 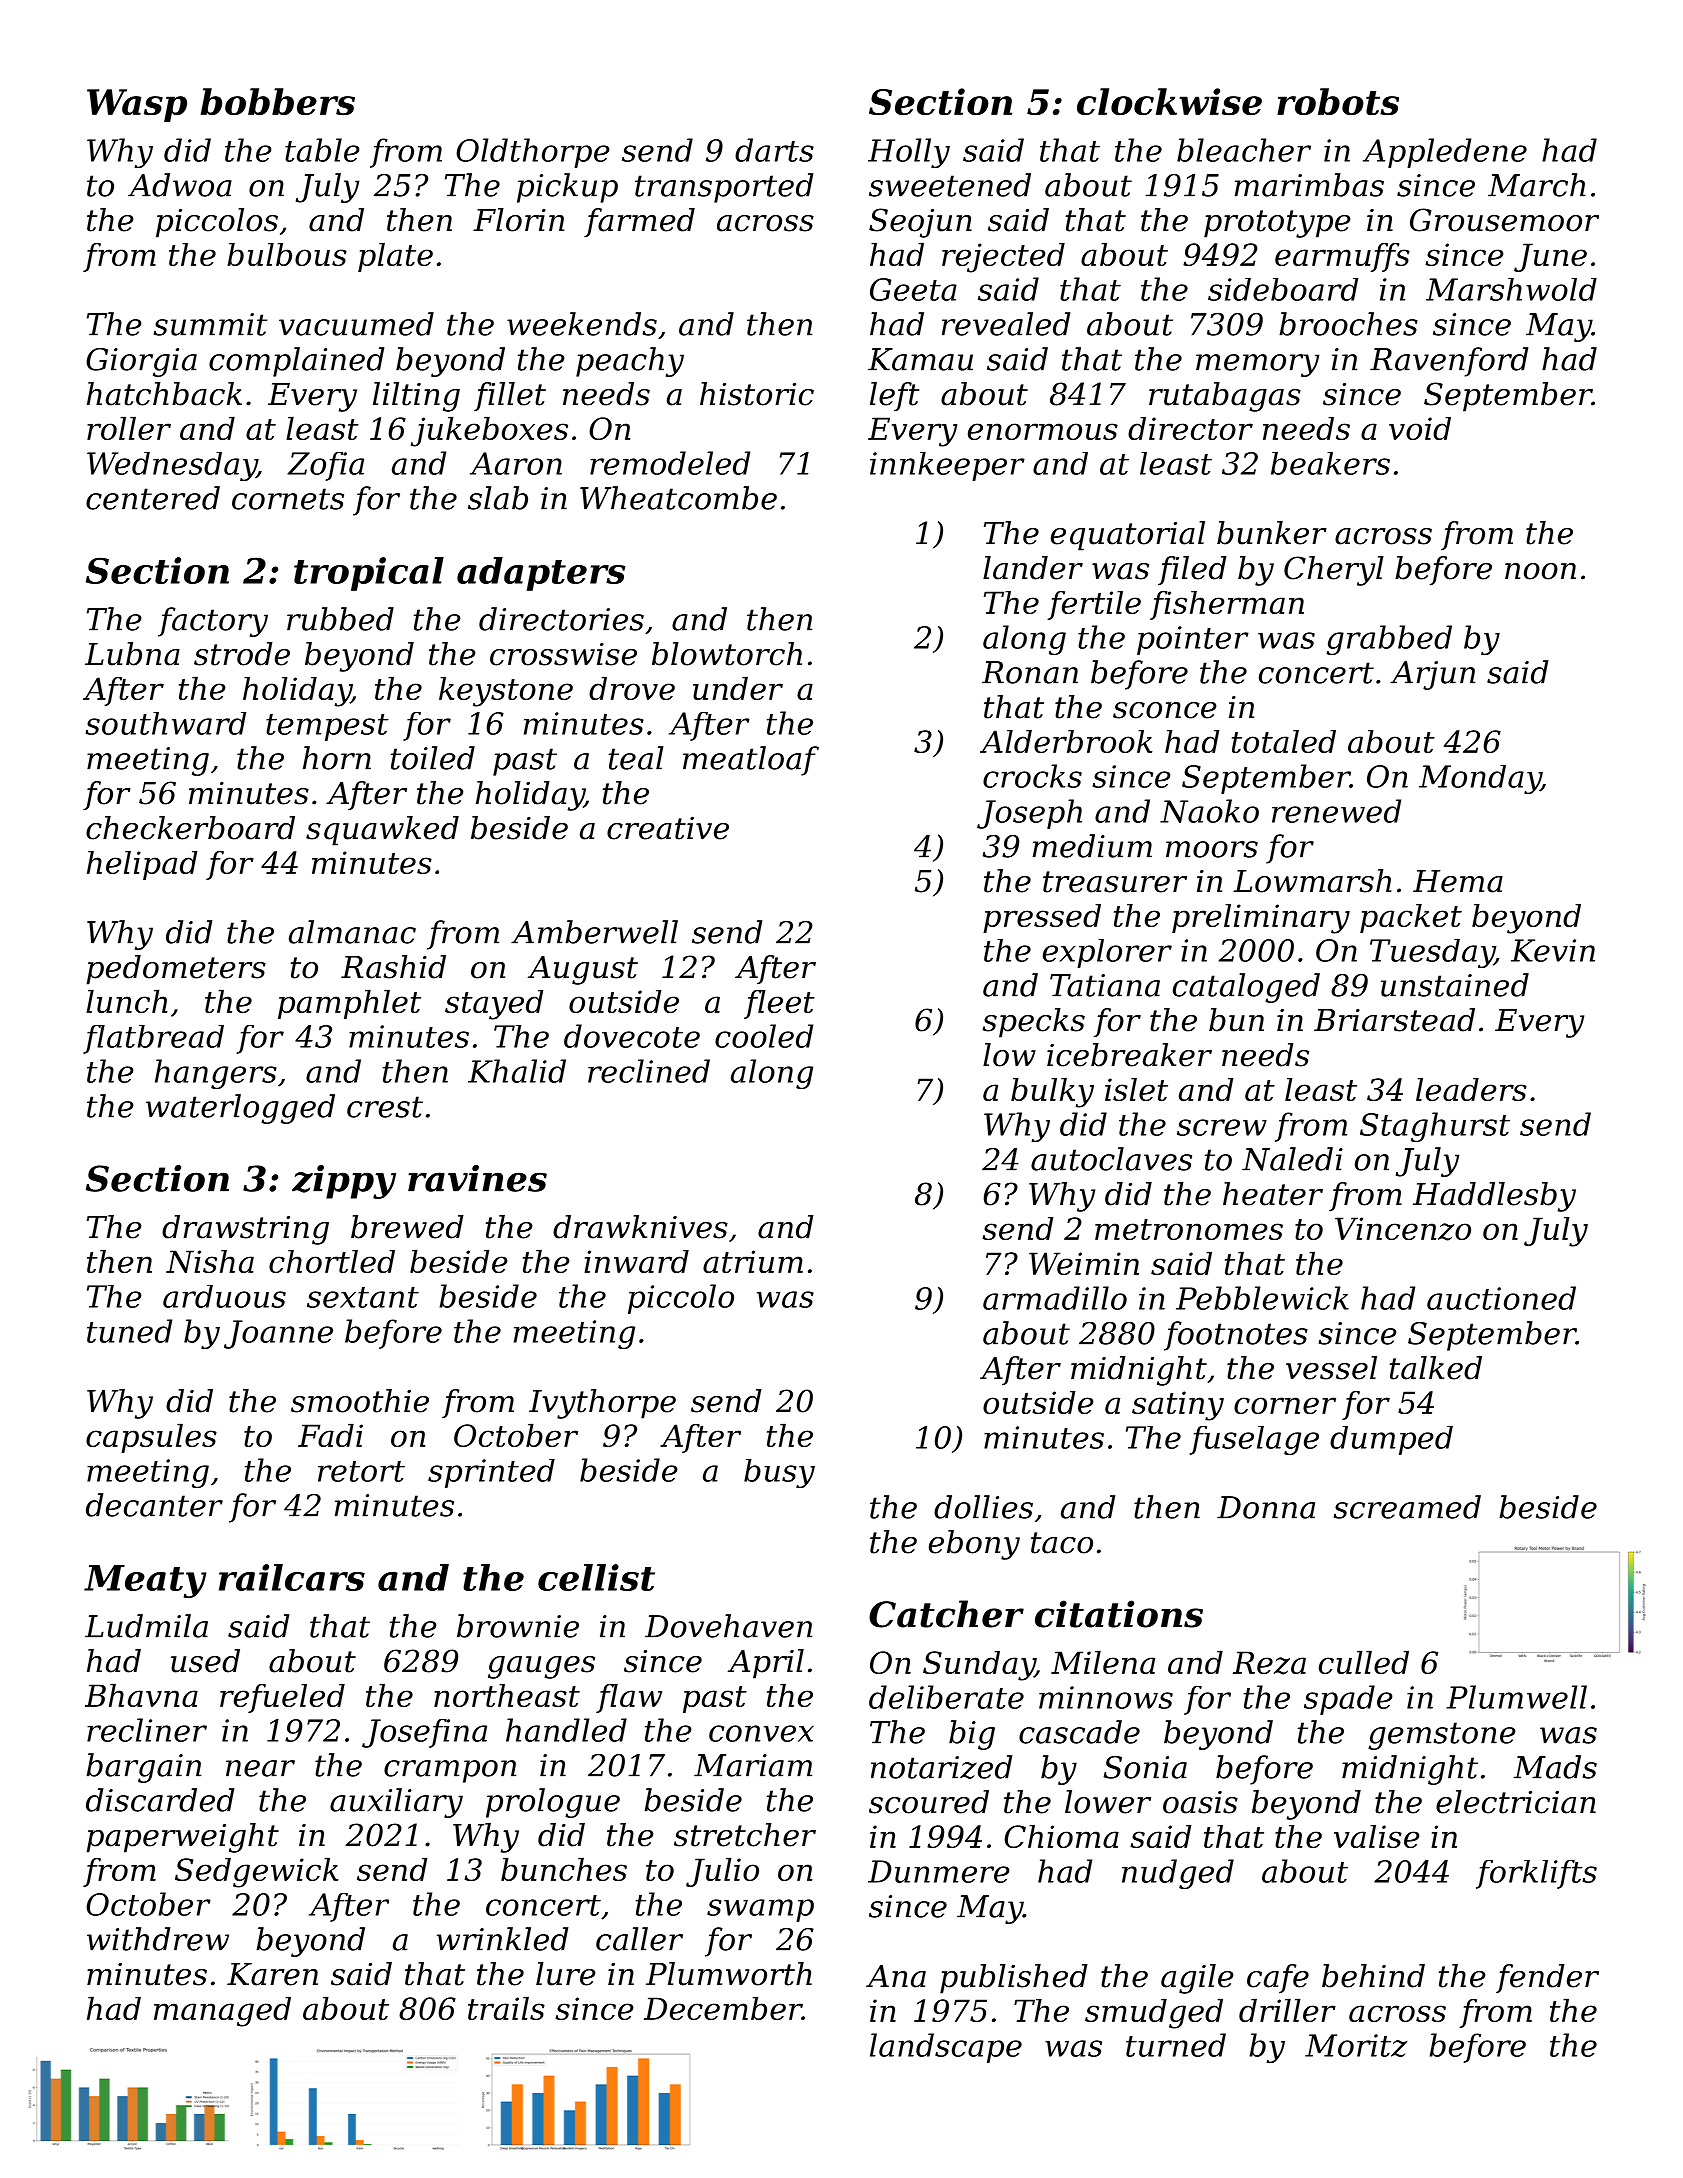 I want to click on wrinkled, so click(x=502, y=1939).
